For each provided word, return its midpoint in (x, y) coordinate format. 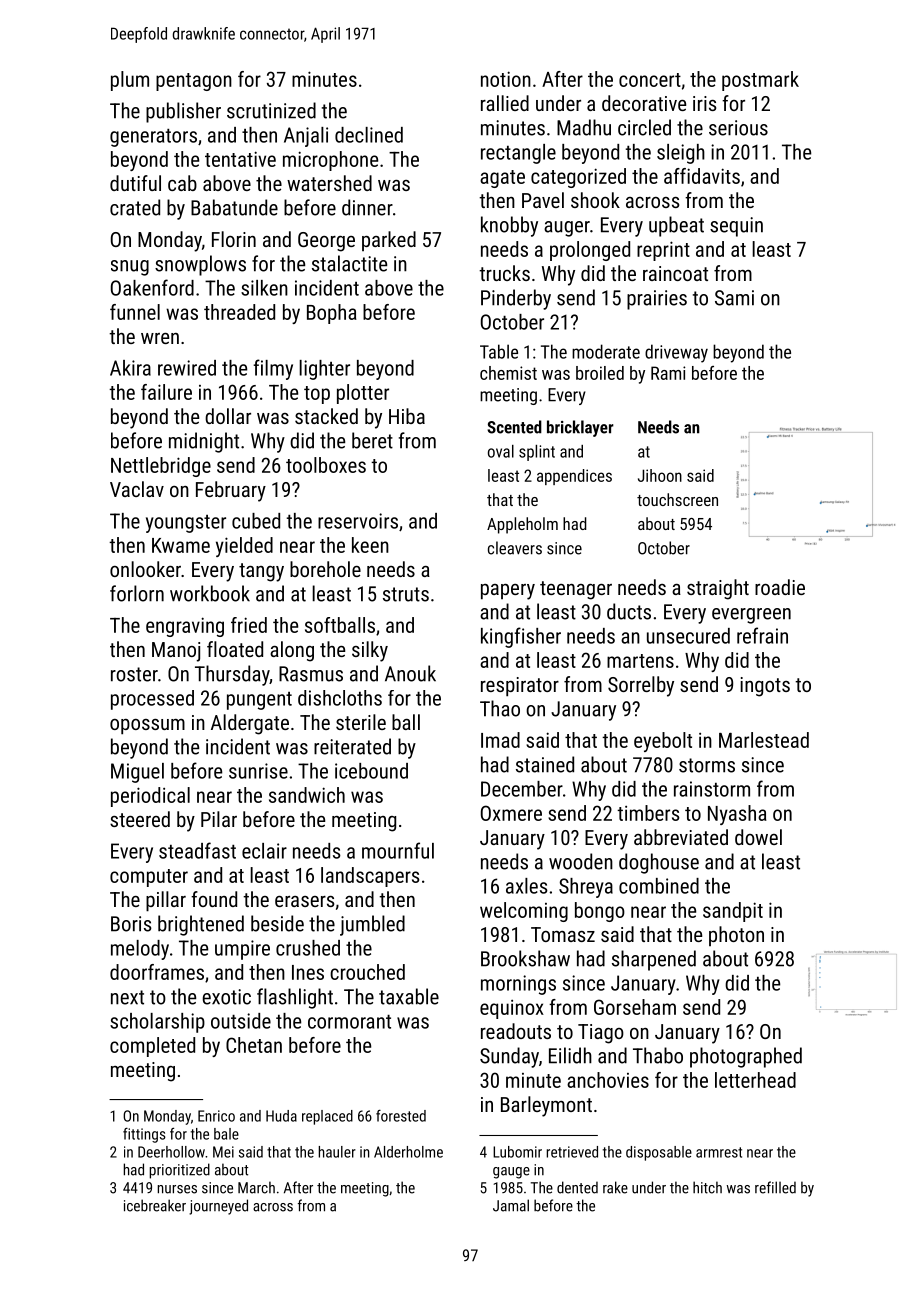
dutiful (135, 183)
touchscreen (677, 499)
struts (406, 594)
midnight (204, 442)
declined (369, 135)
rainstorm (712, 789)
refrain (762, 635)
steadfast (197, 850)
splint (537, 453)
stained (545, 764)
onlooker (145, 569)
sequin (736, 227)
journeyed (218, 1207)
